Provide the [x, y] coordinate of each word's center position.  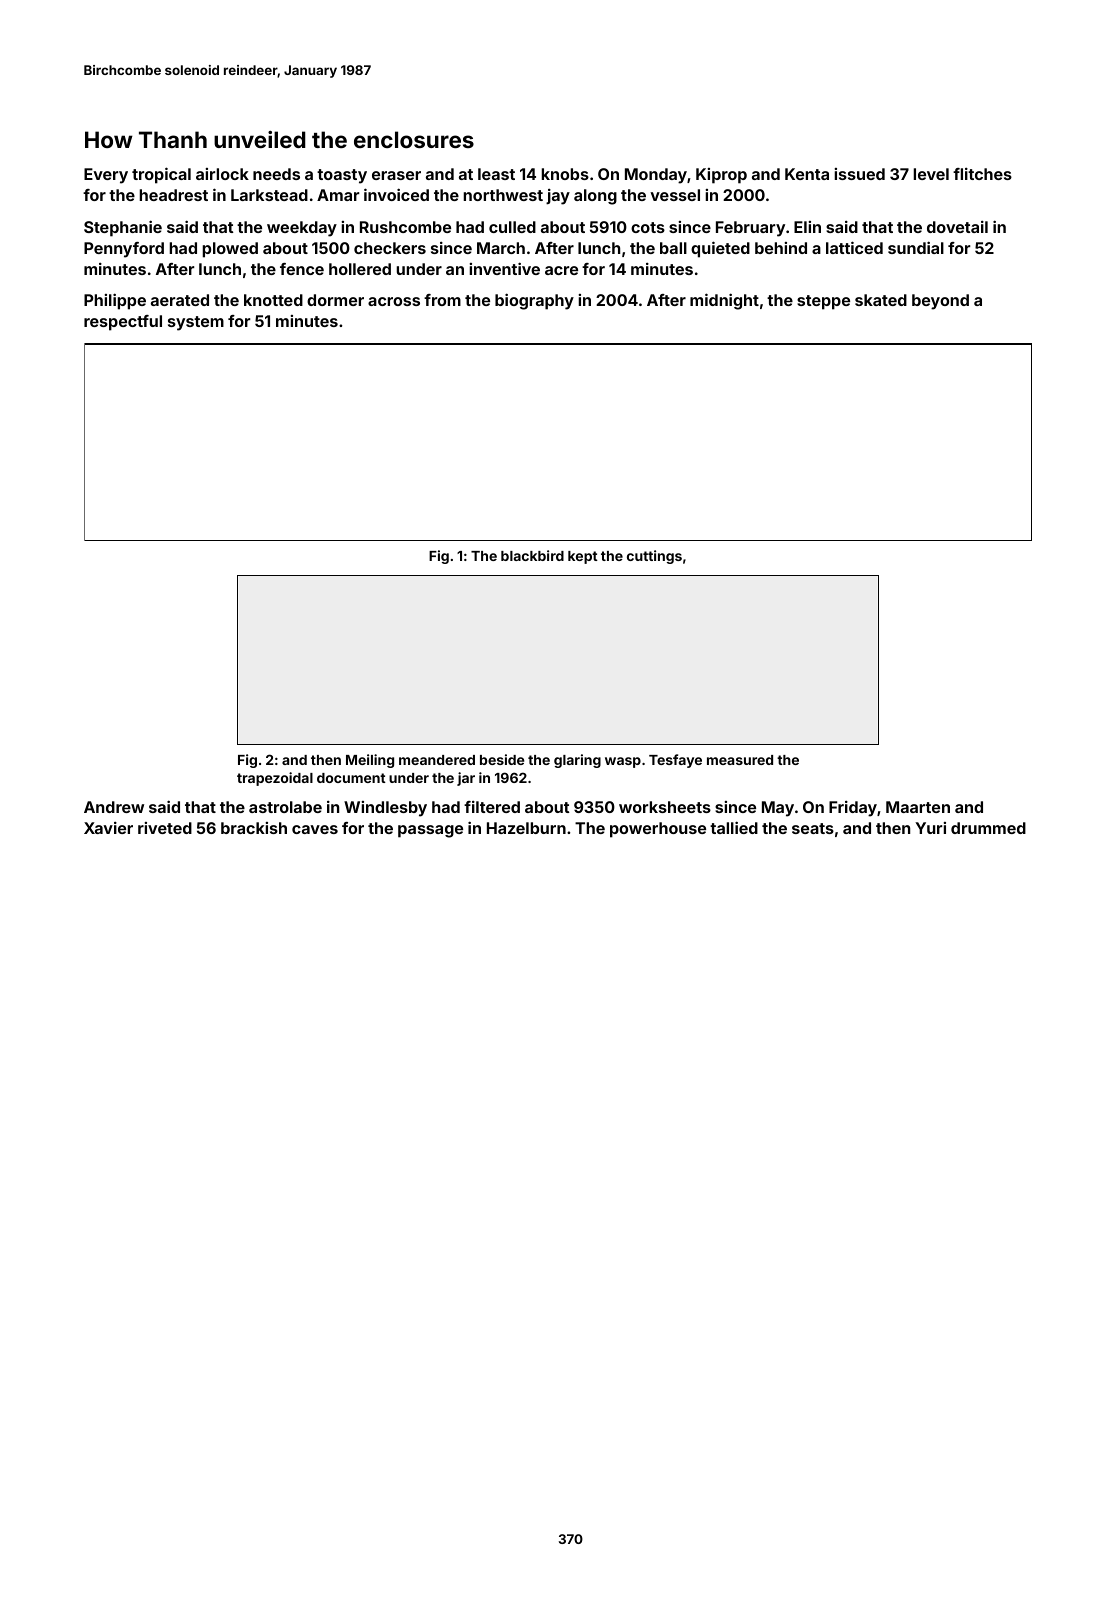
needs [276, 174]
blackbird [532, 555]
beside [502, 759]
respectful [123, 323]
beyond [940, 302]
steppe [823, 302]
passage [430, 831]
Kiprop [721, 176]
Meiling [370, 761]
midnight [724, 301]
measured [740, 760]
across [394, 301]
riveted [165, 828]
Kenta [807, 174]
